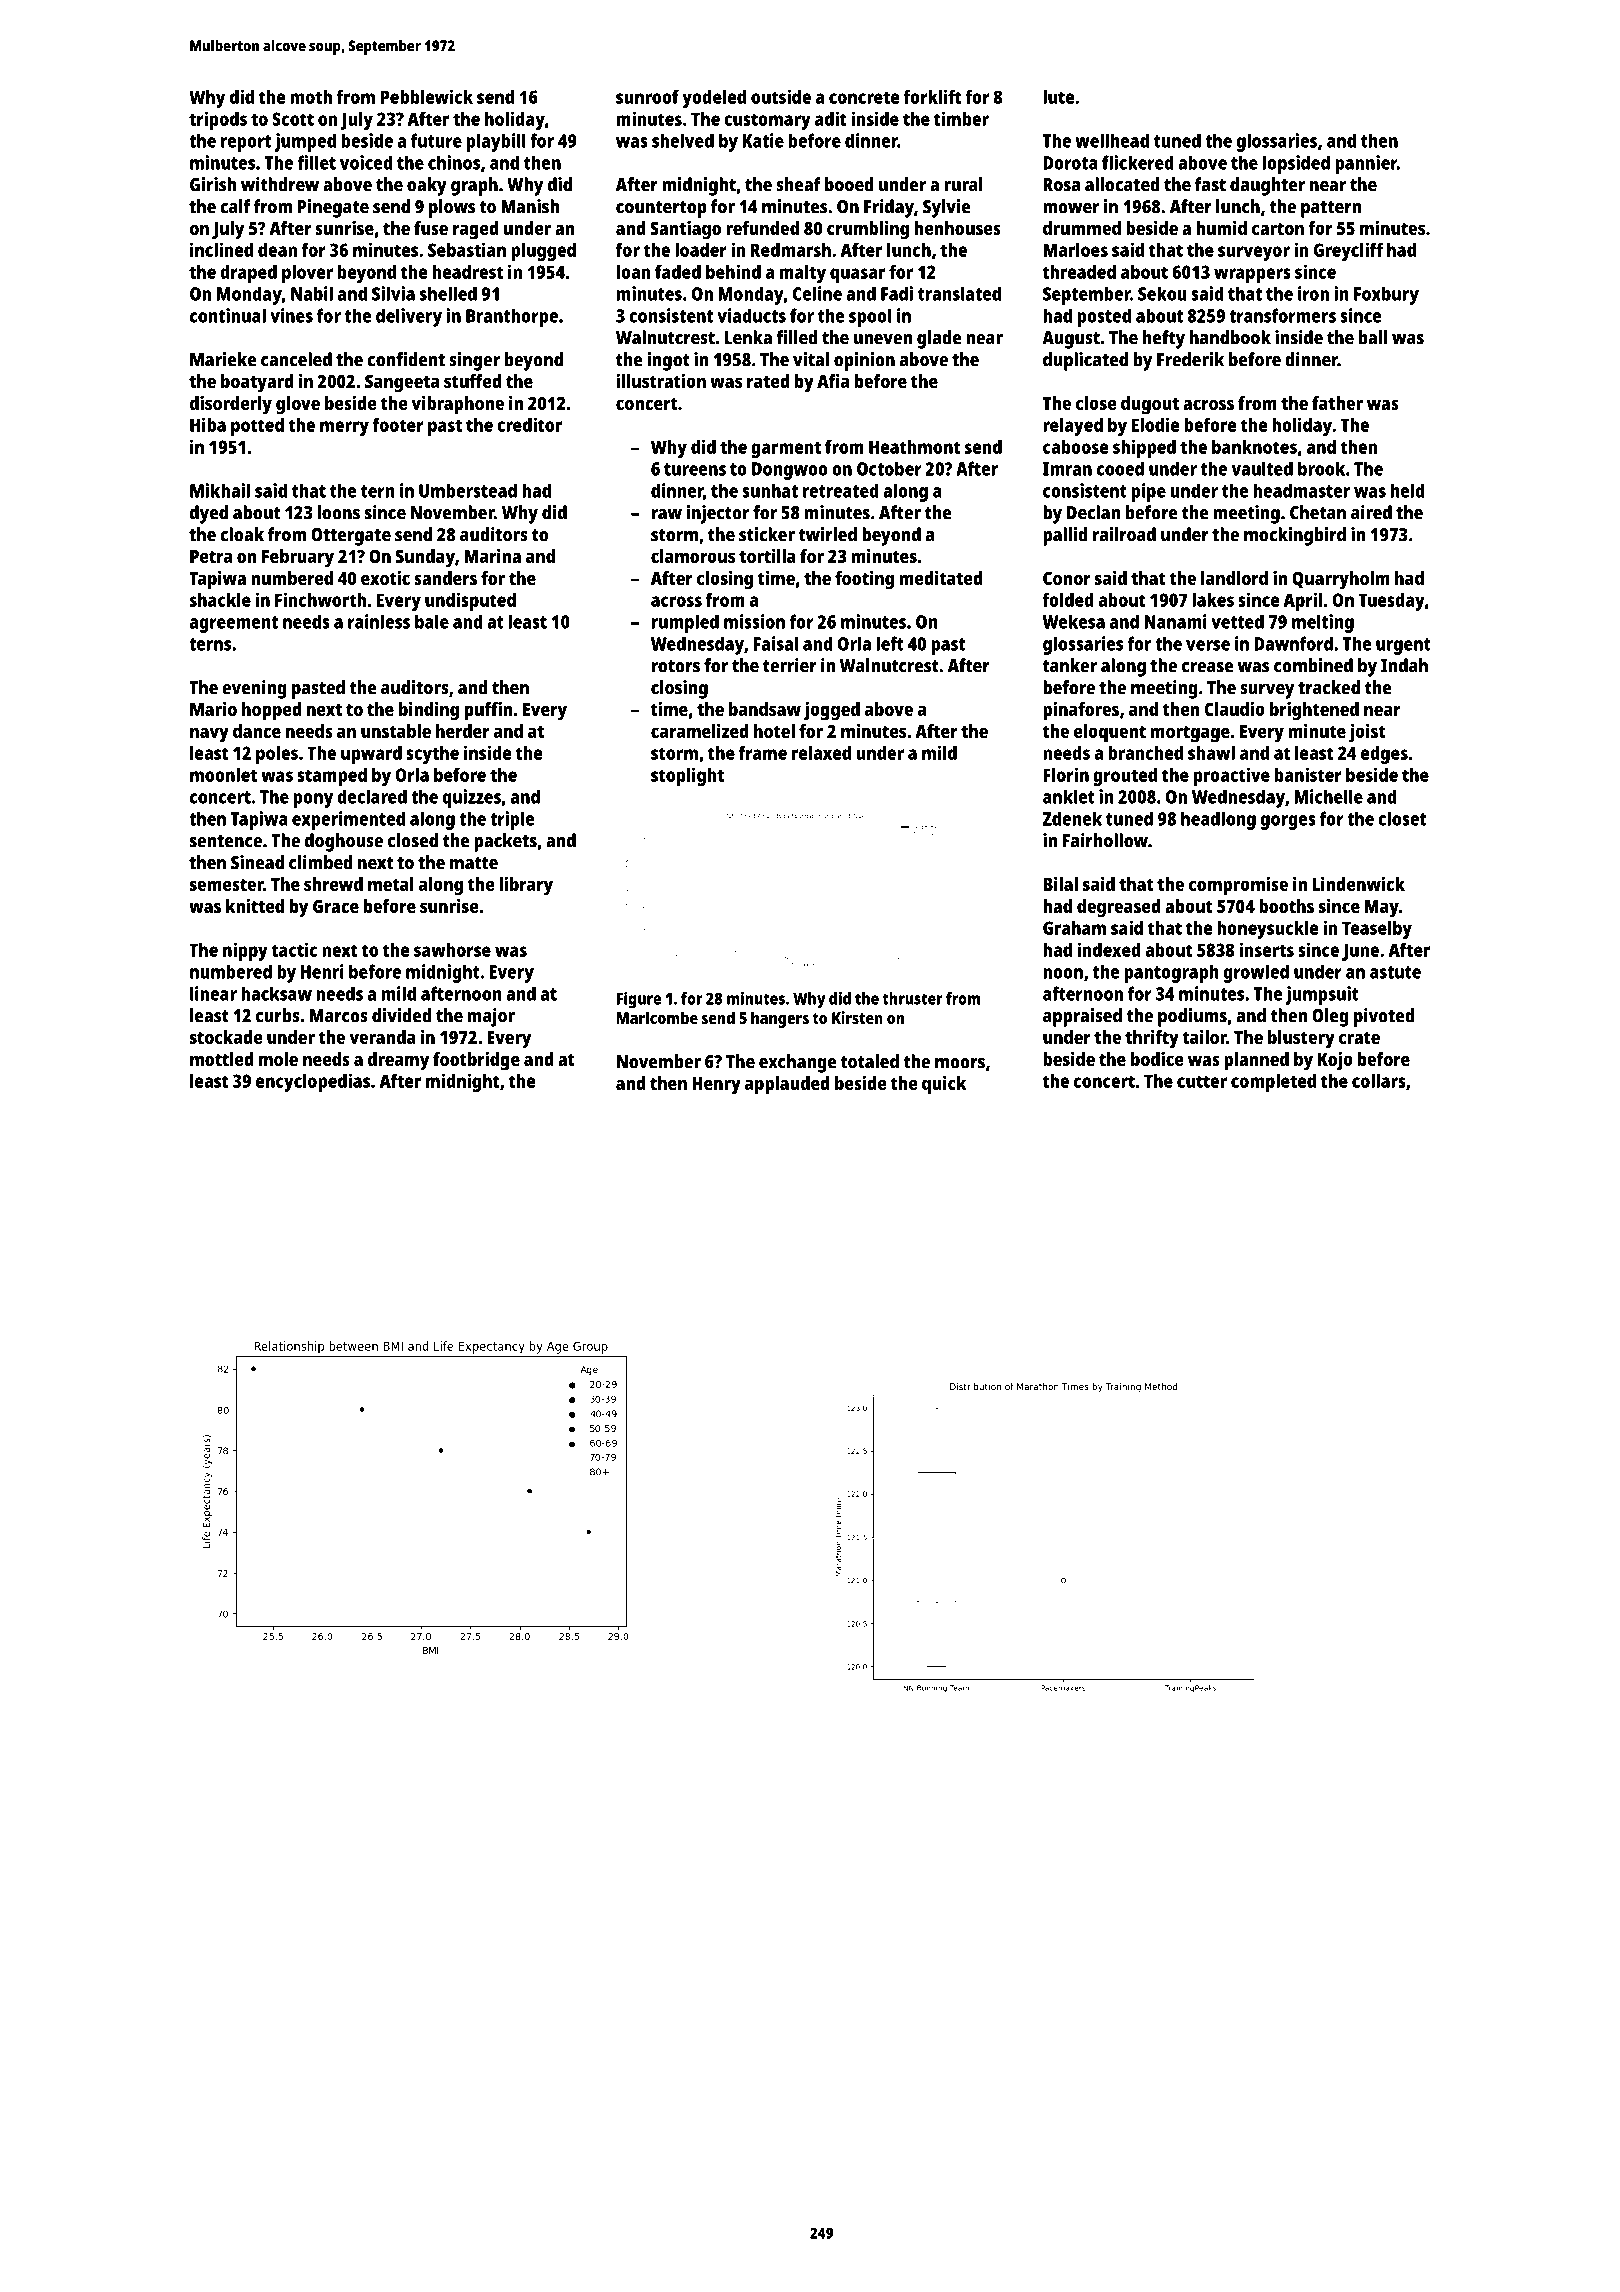  What do you see at coordinates (246, 143) in the screenshot?
I see `report` at bounding box center [246, 143].
